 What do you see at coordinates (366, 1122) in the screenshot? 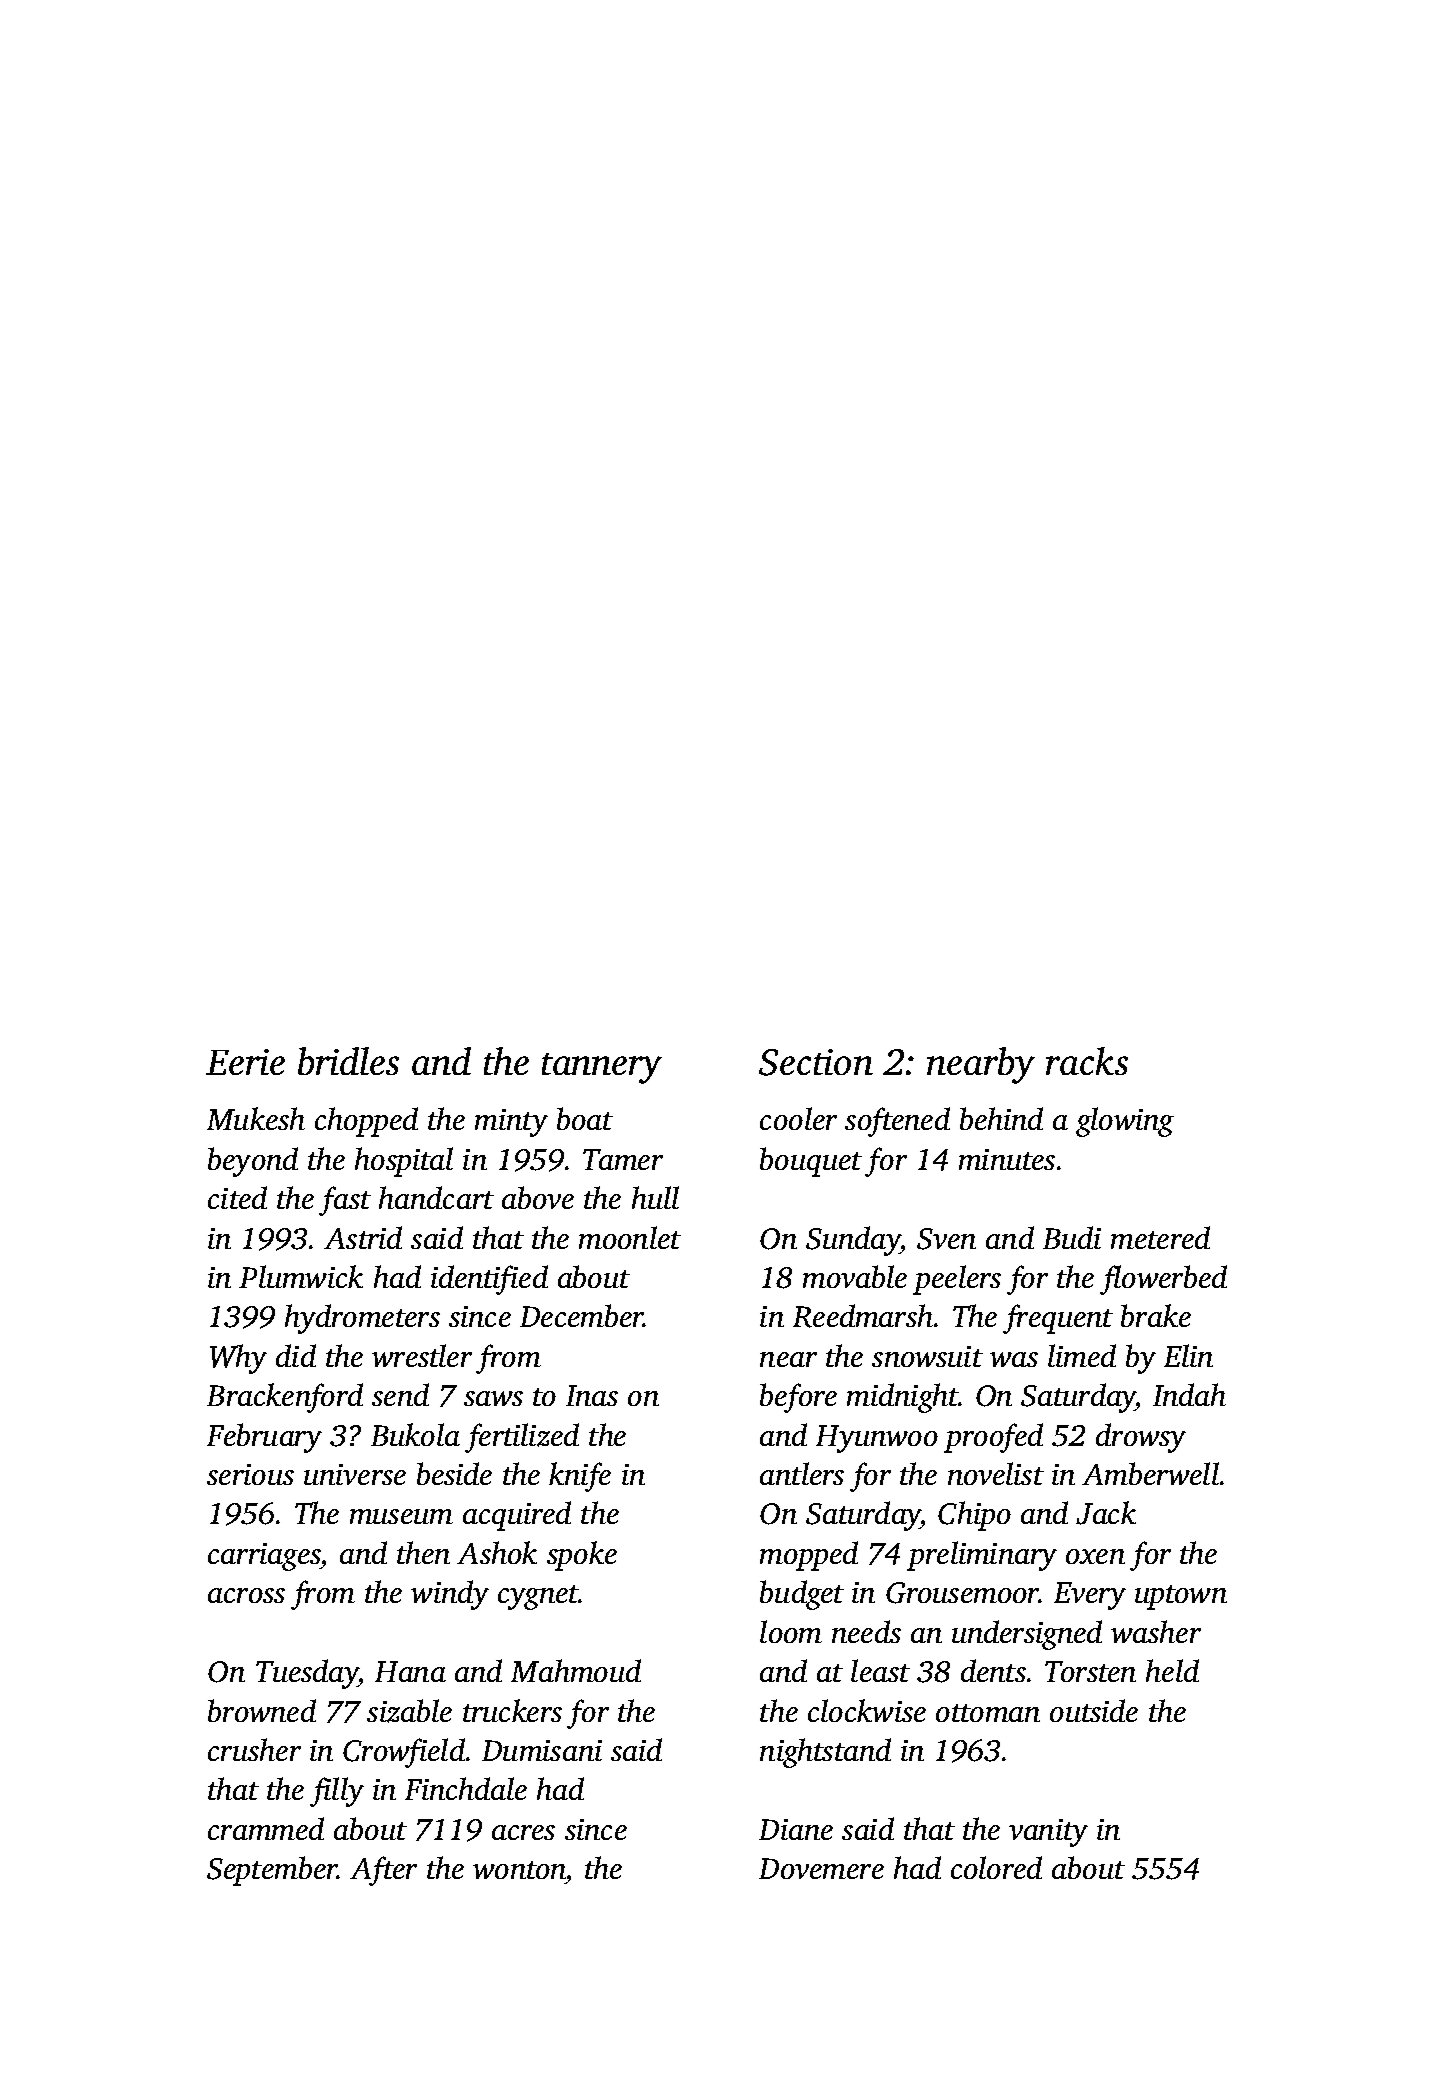
I see `chopped` at bounding box center [366, 1122].
